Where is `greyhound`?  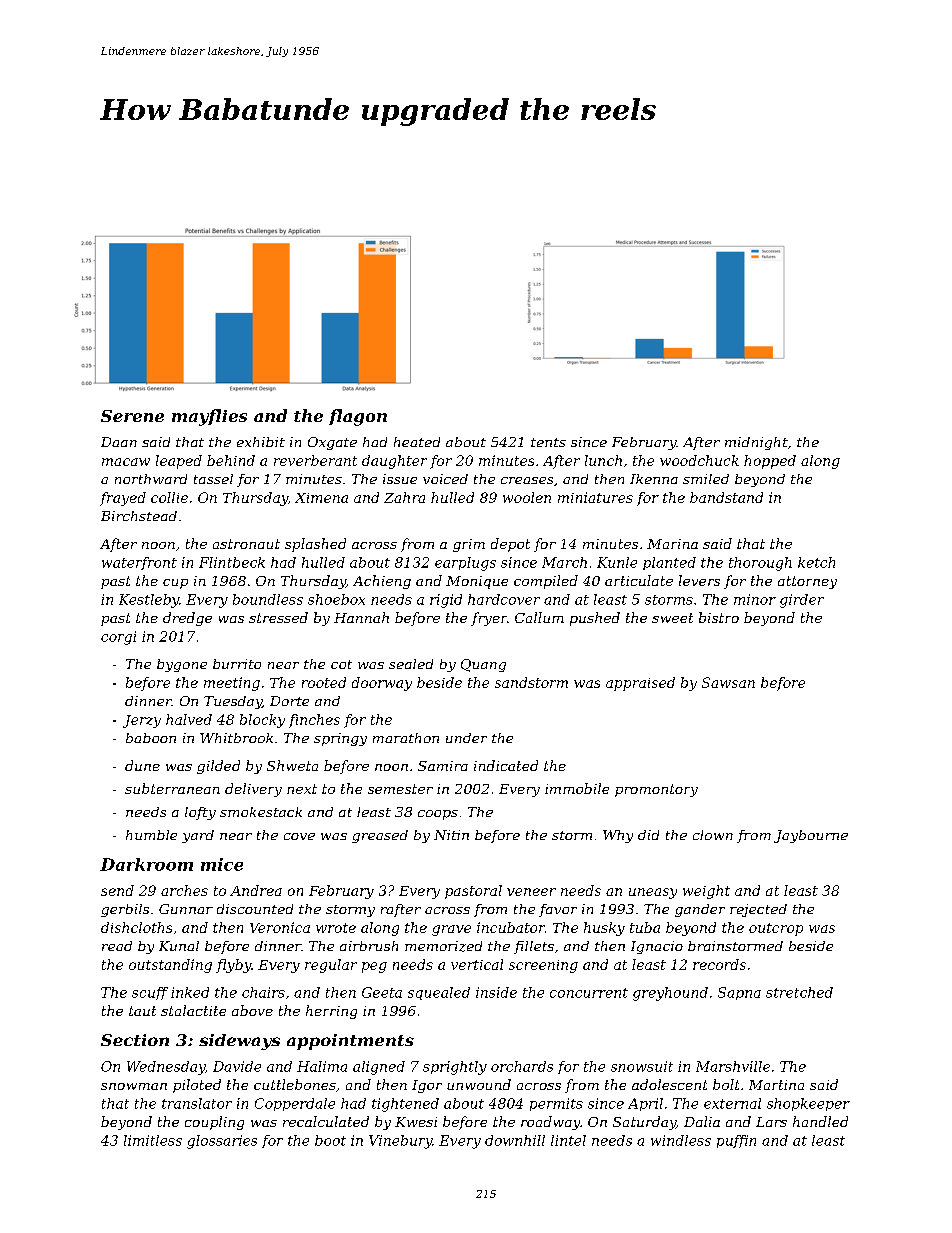 greyhound is located at coordinates (670, 994).
